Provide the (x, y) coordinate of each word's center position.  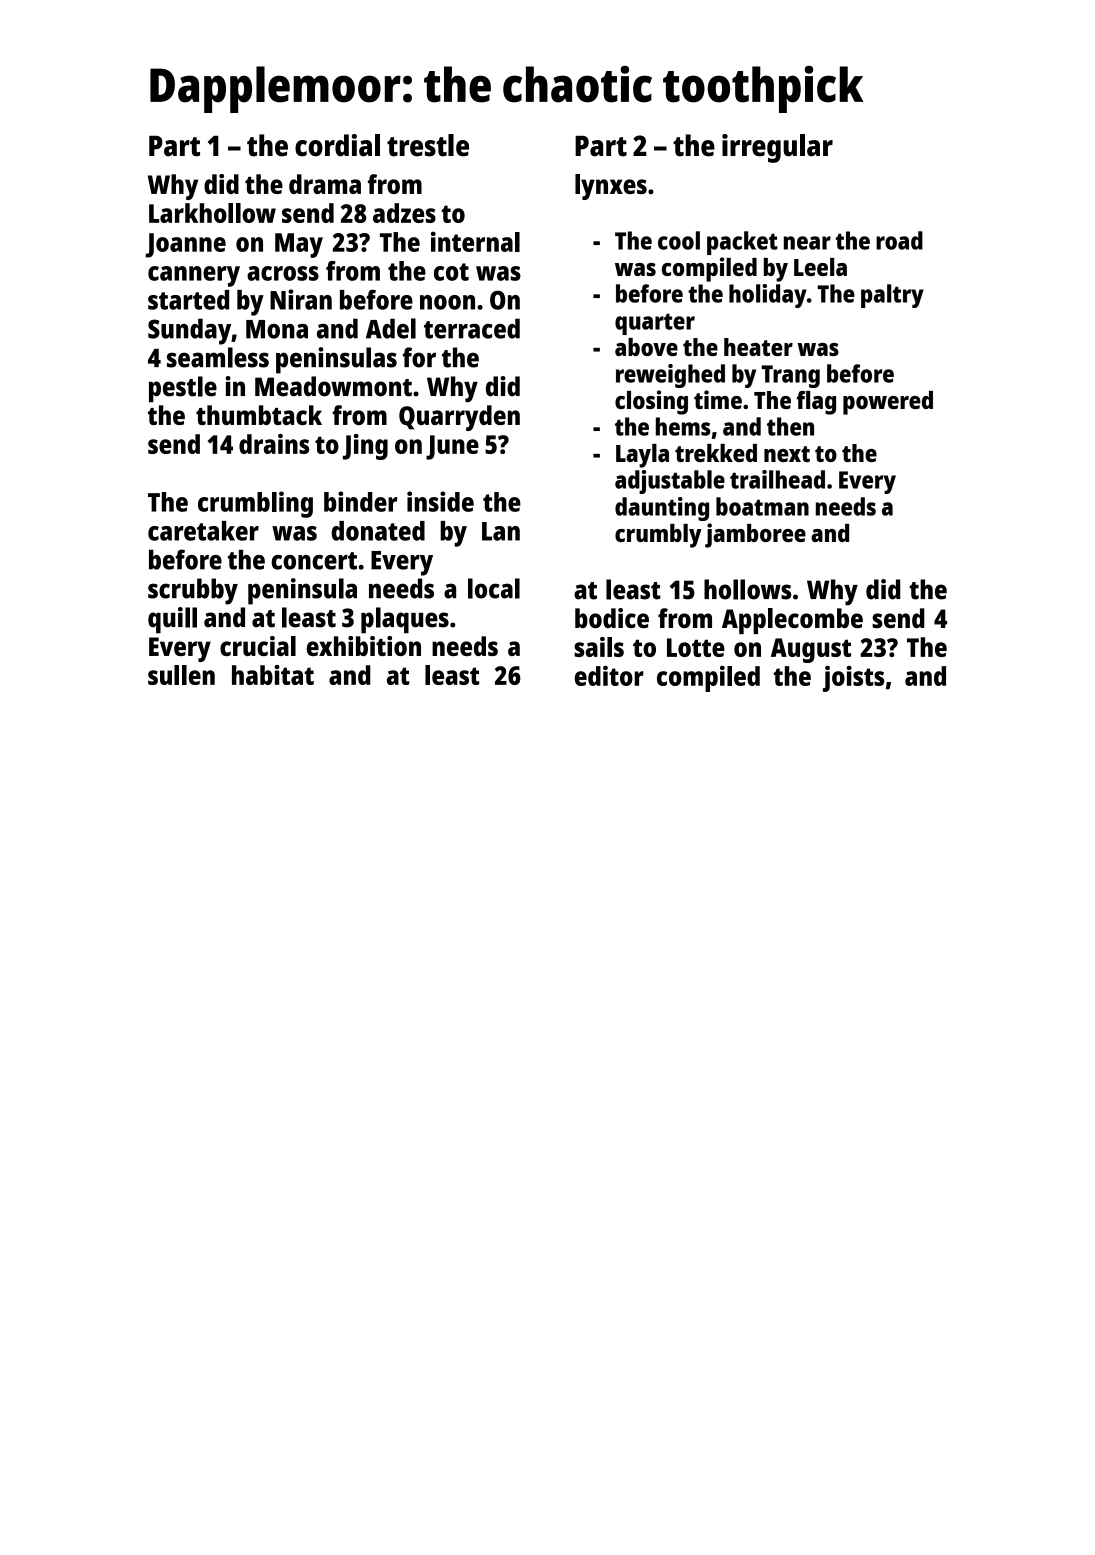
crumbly (658, 536)
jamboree (755, 535)
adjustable (670, 482)
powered (888, 403)
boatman (762, 506)
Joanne (186, 245)
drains (274, 444)
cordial (337, 145)
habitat (273, 675)
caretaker (203, 531)
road (899, 240)
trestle (428, 145)
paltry (892, 296)
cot (451, 272)
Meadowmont (333, 386)
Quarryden (459, 418)
